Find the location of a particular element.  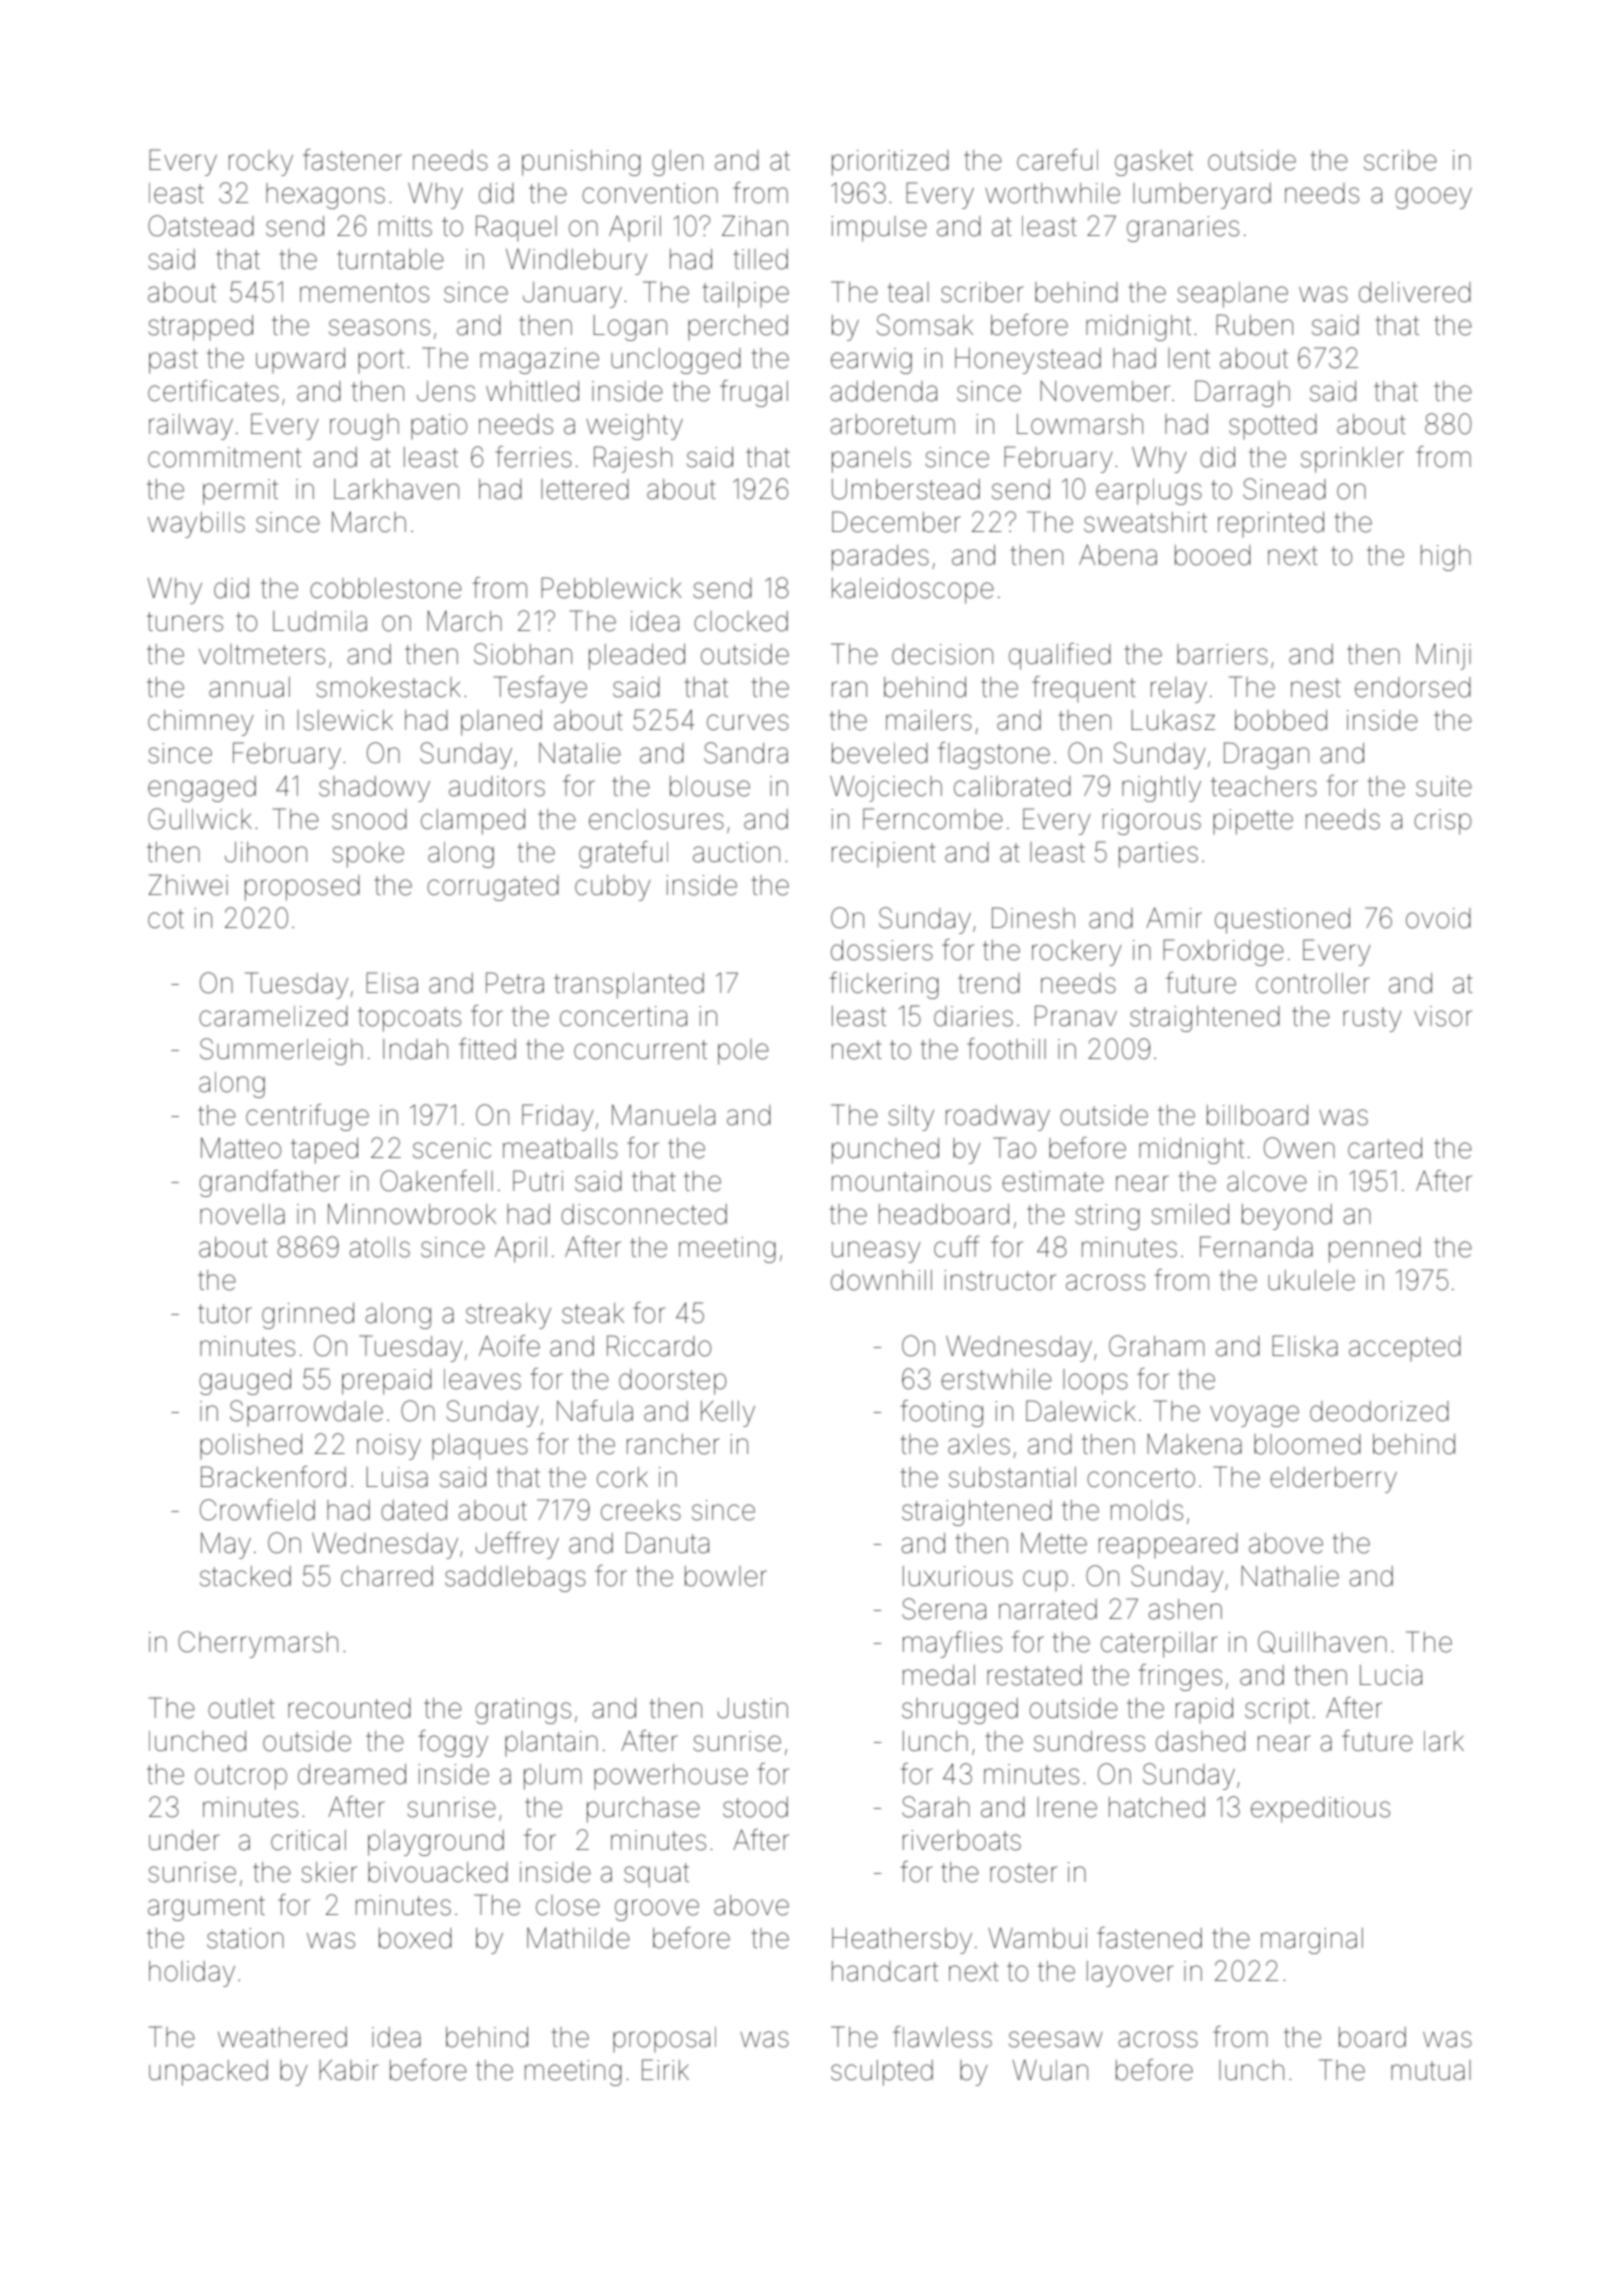

argument is located at coordinates (206, 1908).
